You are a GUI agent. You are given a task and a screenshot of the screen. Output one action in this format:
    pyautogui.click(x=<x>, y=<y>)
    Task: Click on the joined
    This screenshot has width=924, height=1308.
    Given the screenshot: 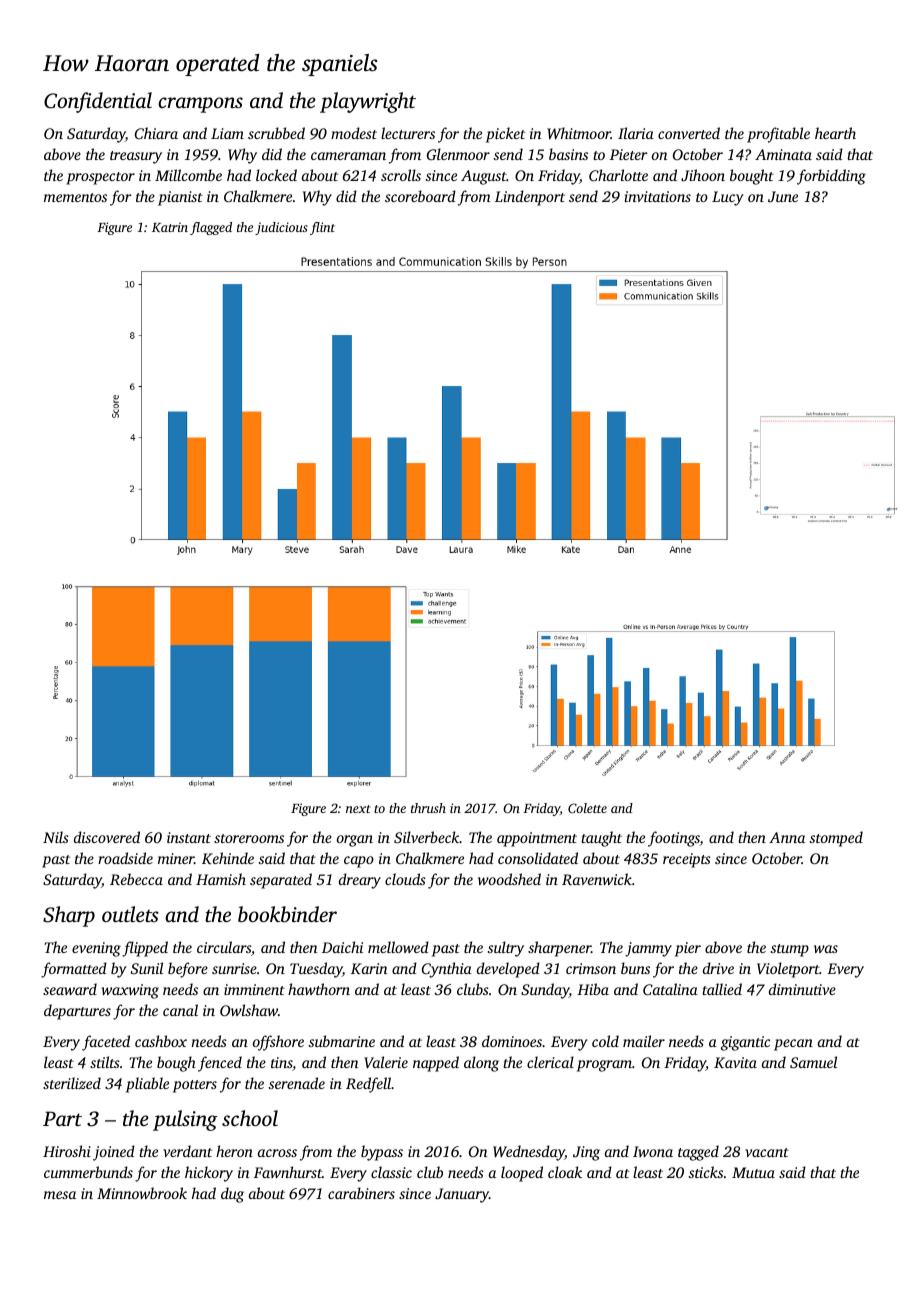 What is the action you would take?
    pyautogui.click(x=114, y=1153)
